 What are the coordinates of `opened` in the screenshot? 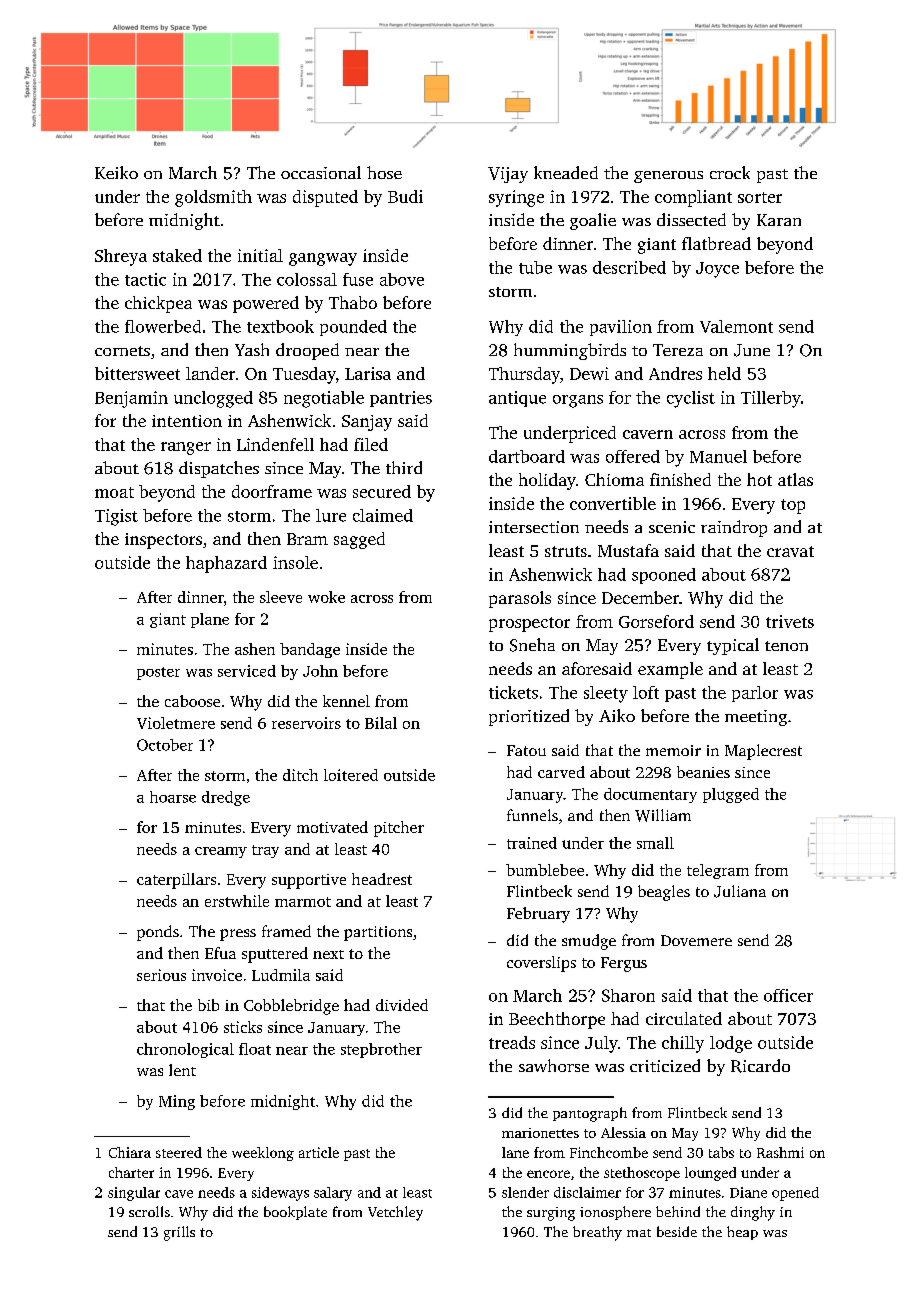 It's located at (795, 1194).
